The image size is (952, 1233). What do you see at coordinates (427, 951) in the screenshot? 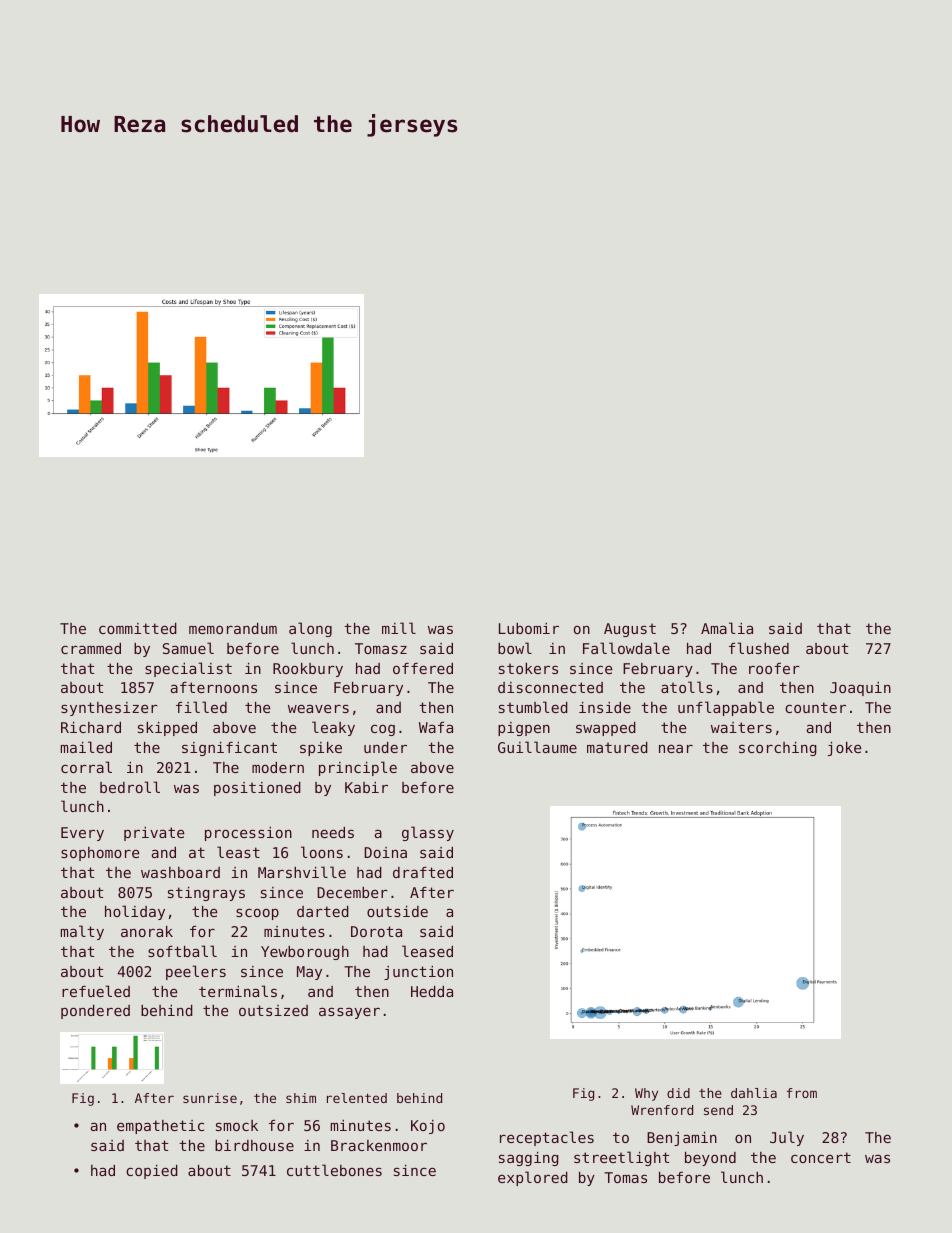
I see `leased` at bounding box center [427, 951].
